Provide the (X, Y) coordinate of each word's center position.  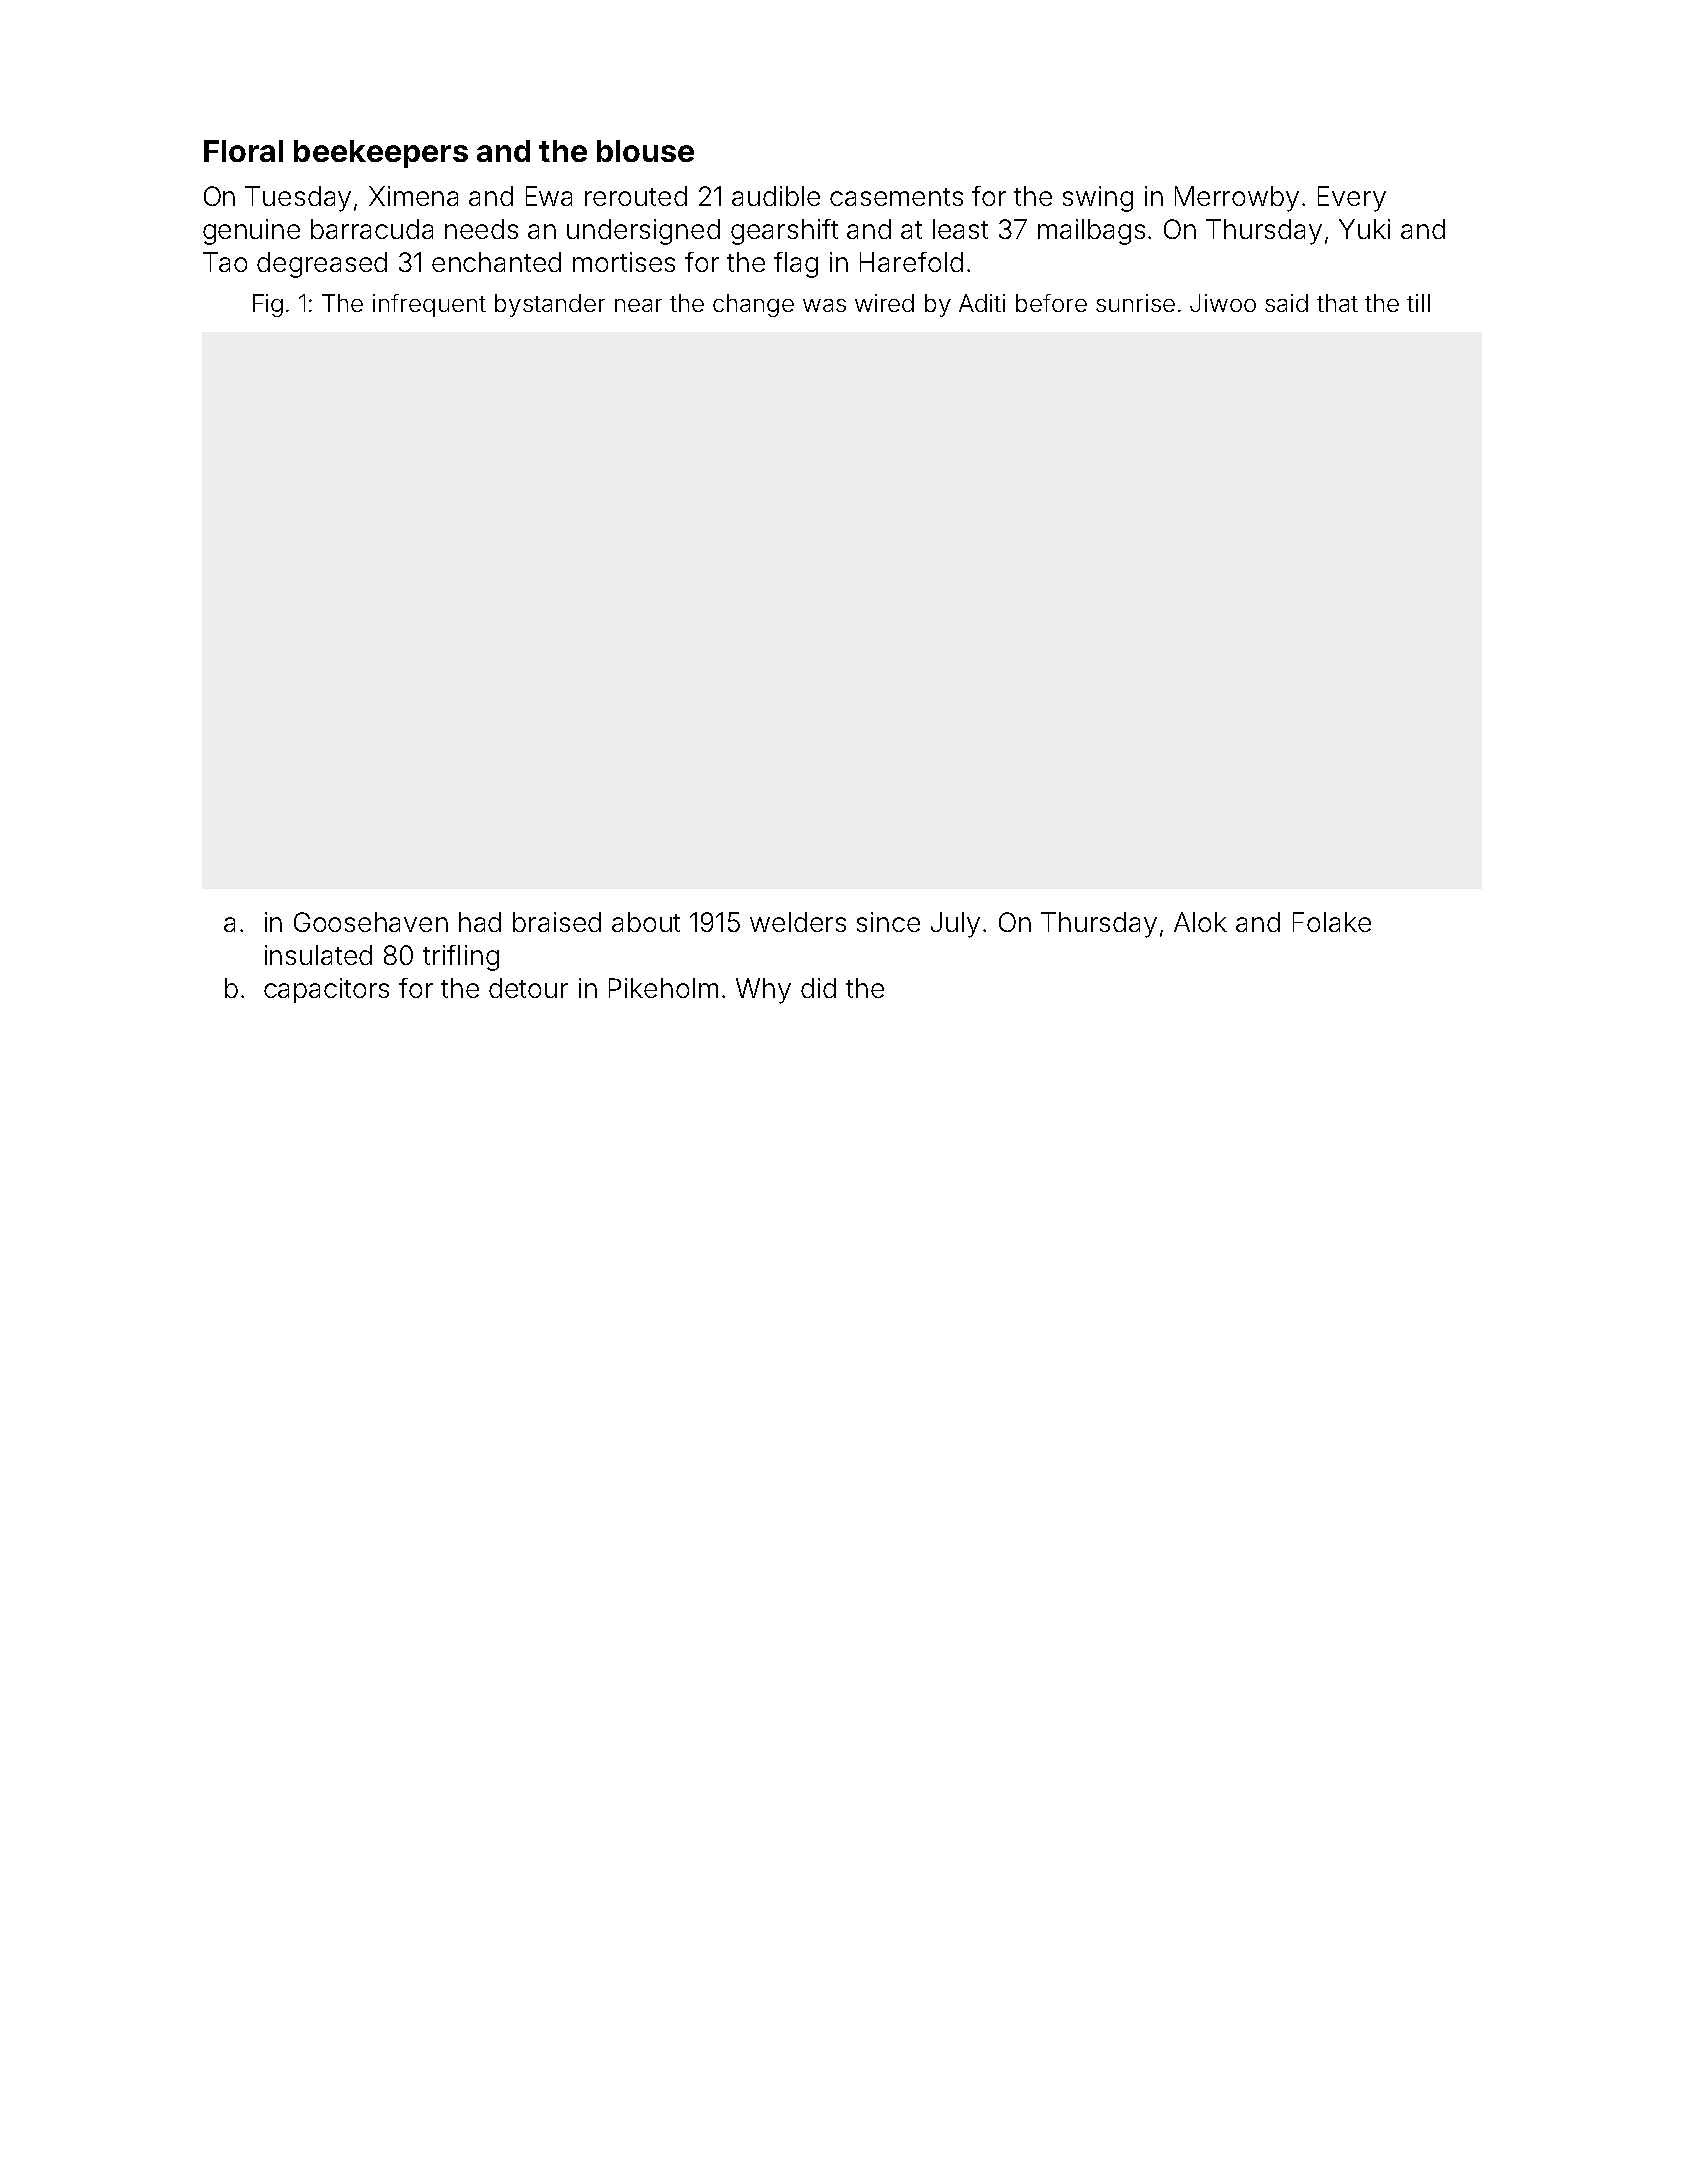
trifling (461, 958)
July (955, 925)
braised (557, 922)
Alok (1200, 922)
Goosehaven (371, 922)
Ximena (413, 196)
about (646, 922)
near (638, 305)
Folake (1332, 922)
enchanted (496, 262)
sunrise (1135, 303)
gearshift (784, 232)
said (1286, 303)
